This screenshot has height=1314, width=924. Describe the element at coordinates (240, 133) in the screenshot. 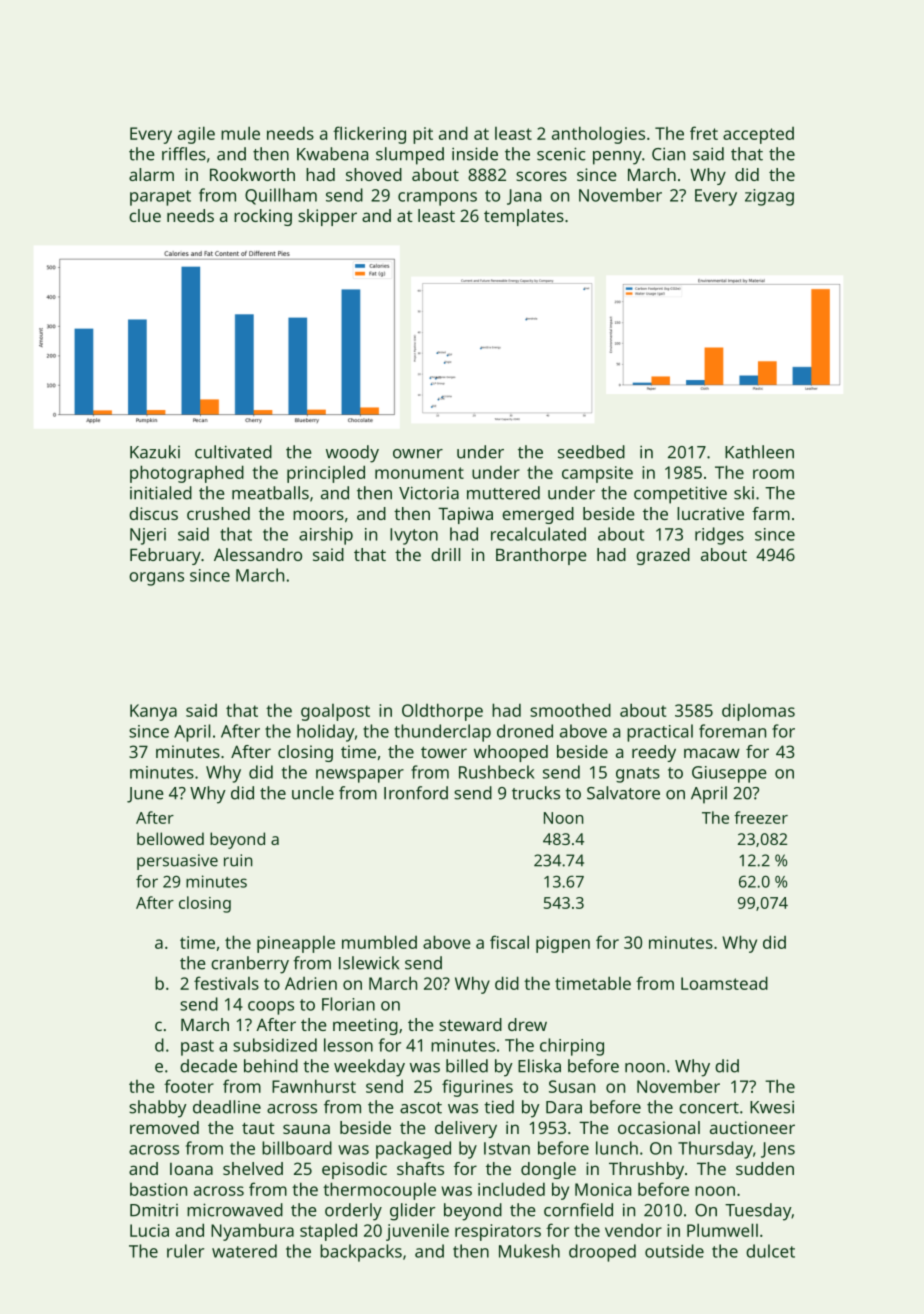

I see `mule` at that location.
